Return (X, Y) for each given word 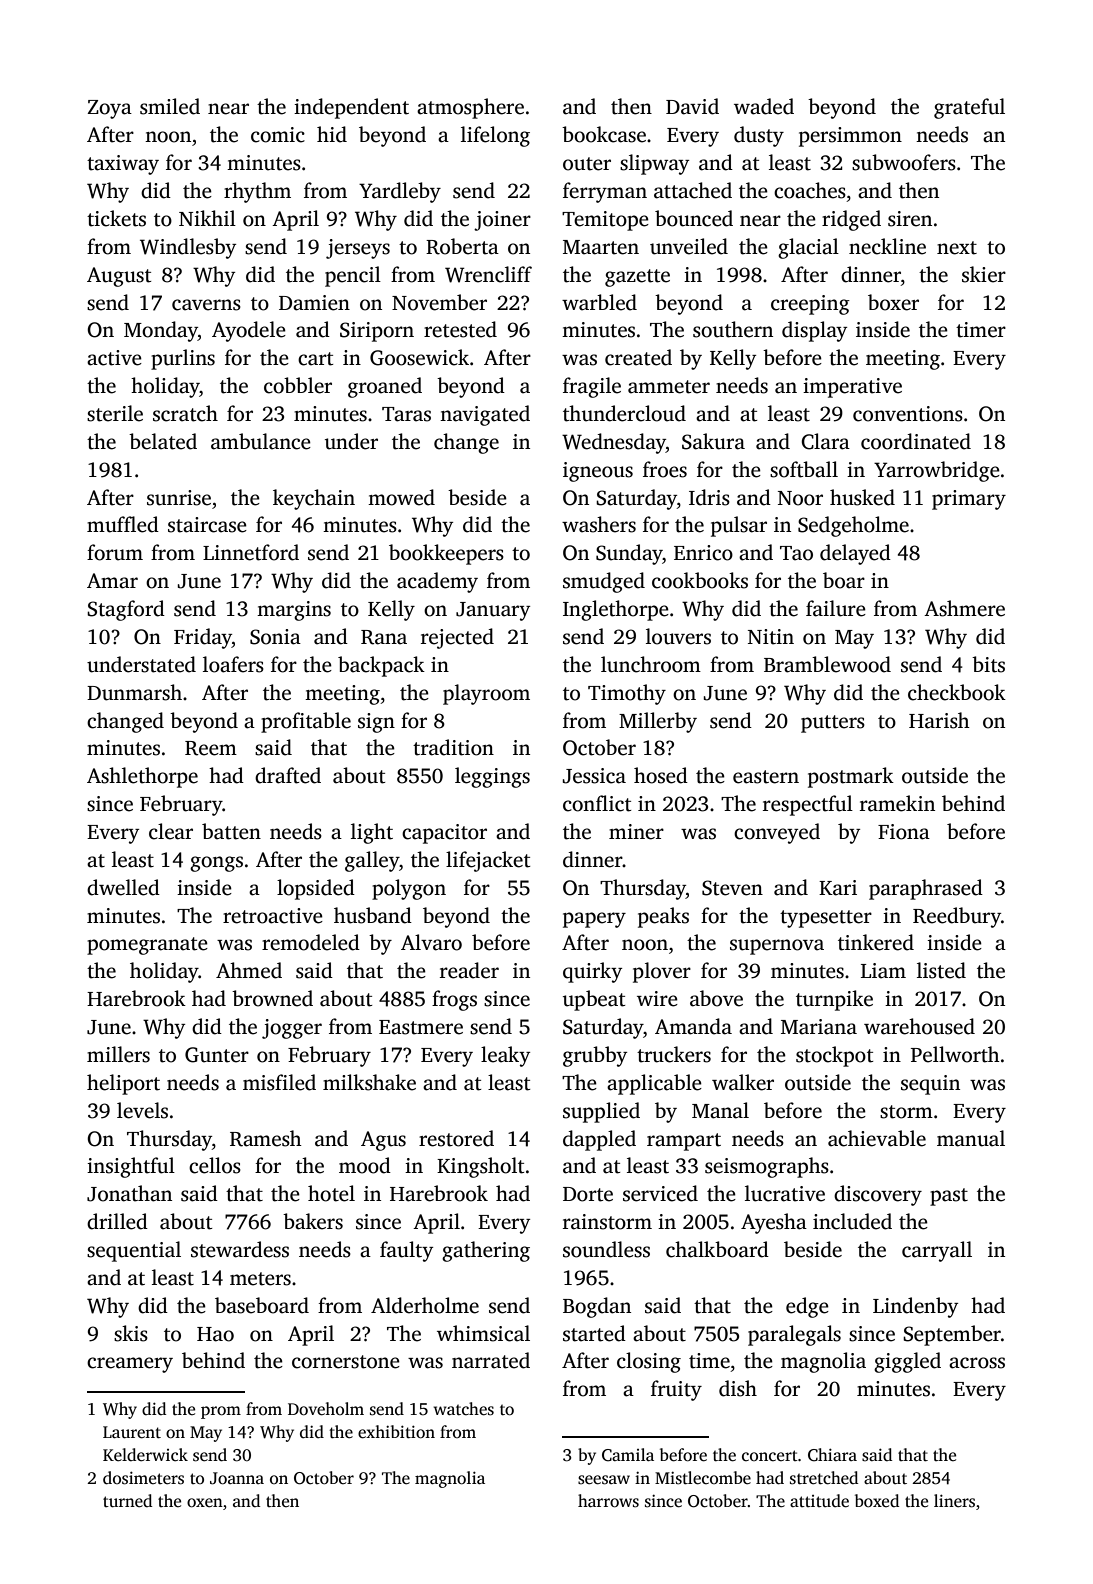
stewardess (240, 1249)
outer (587, 164)
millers (118, 1054)
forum (115, 552)
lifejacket (488, 861)
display (814, 331)
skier (984, 274)
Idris (709, 497)
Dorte (588, 1194)
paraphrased (926, 889)
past (949, 1197)
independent (351, 108)
